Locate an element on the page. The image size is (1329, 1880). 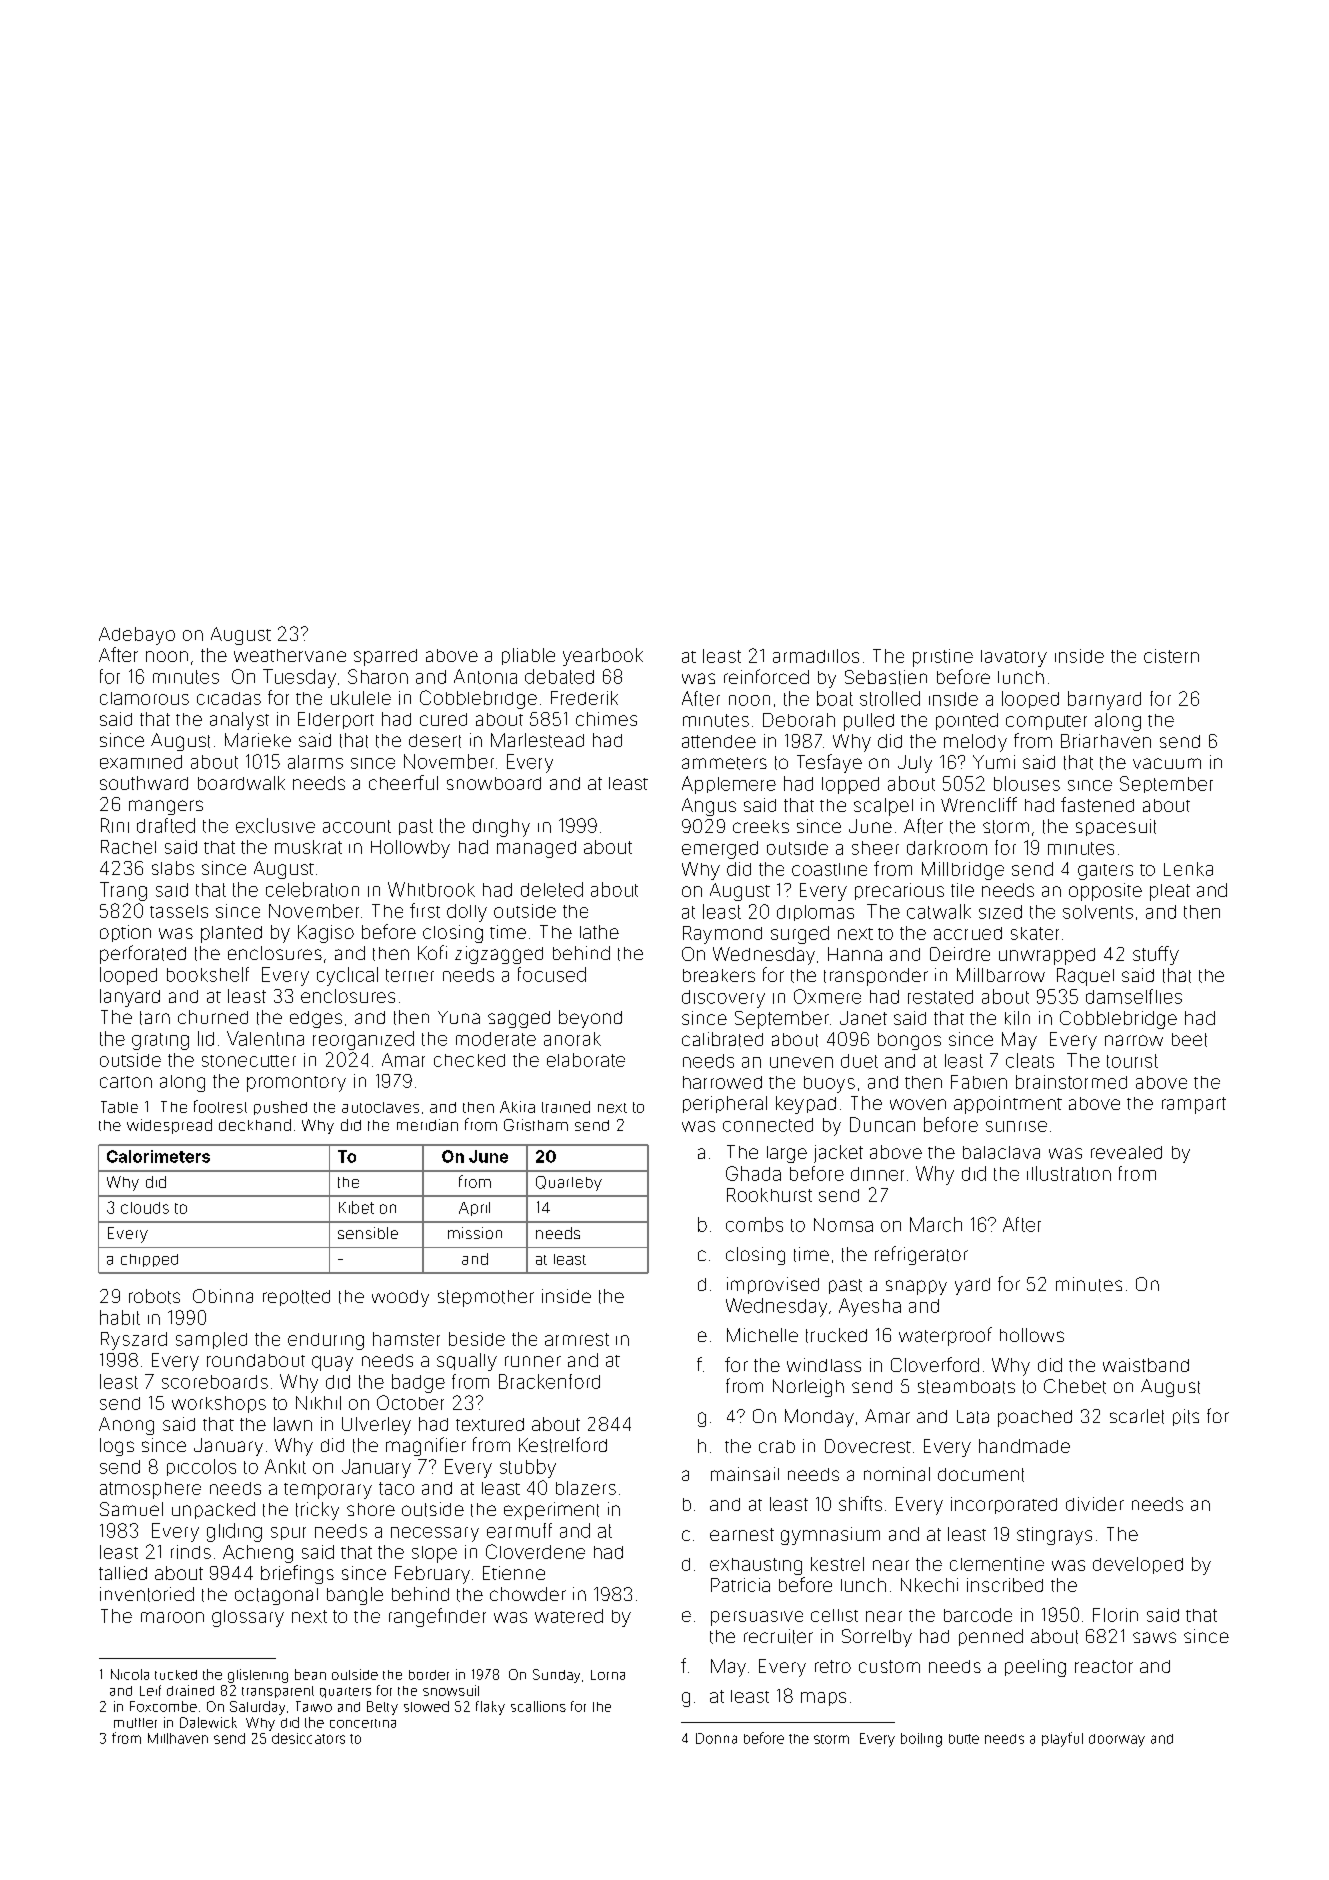
lathe is located at coordinates (599, 932).
